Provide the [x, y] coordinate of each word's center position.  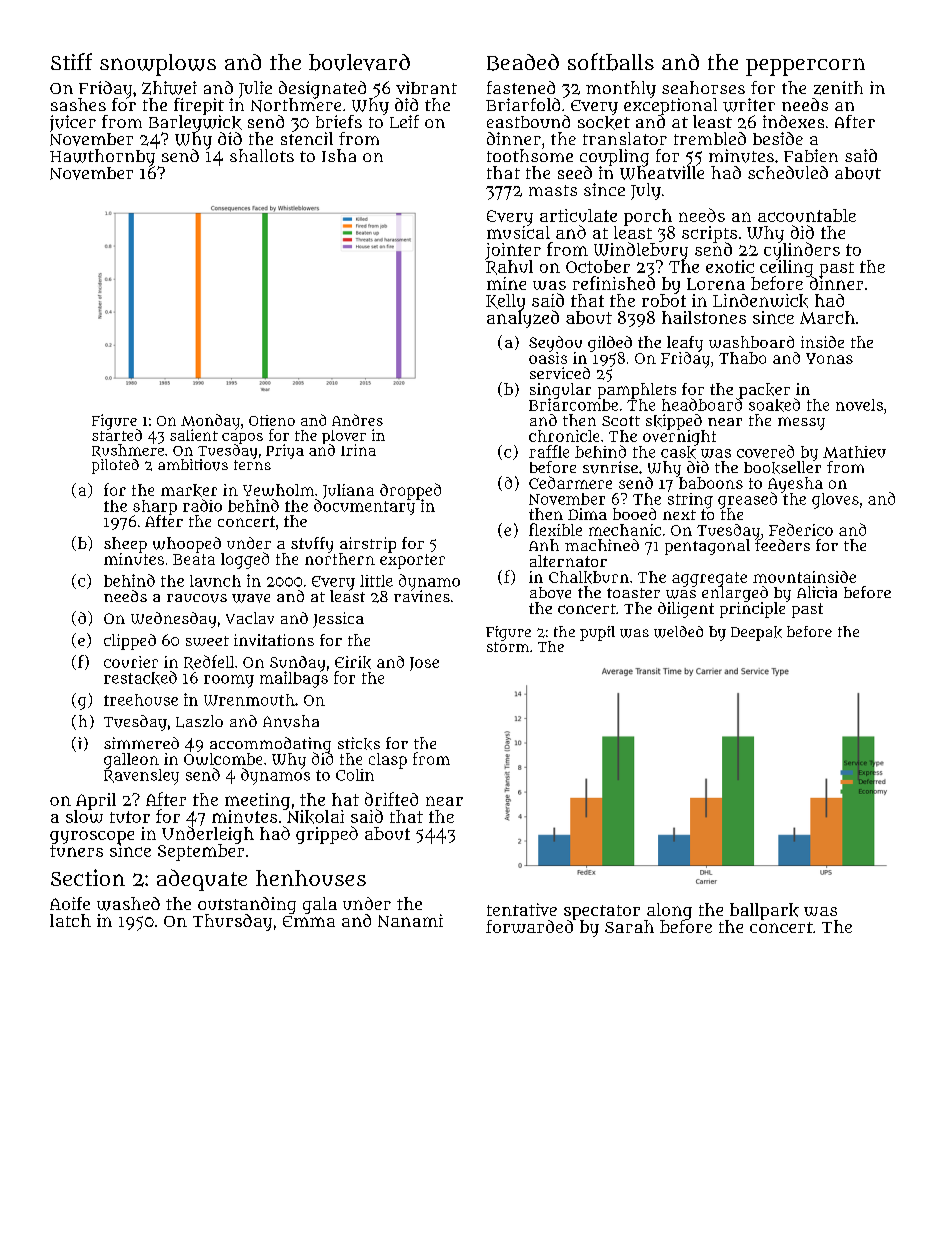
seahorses [703, 87]
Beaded [523, 62]
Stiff [71, 61]
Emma [309, 921]
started [117, 435]
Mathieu [854, 452]
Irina [358, 450]
